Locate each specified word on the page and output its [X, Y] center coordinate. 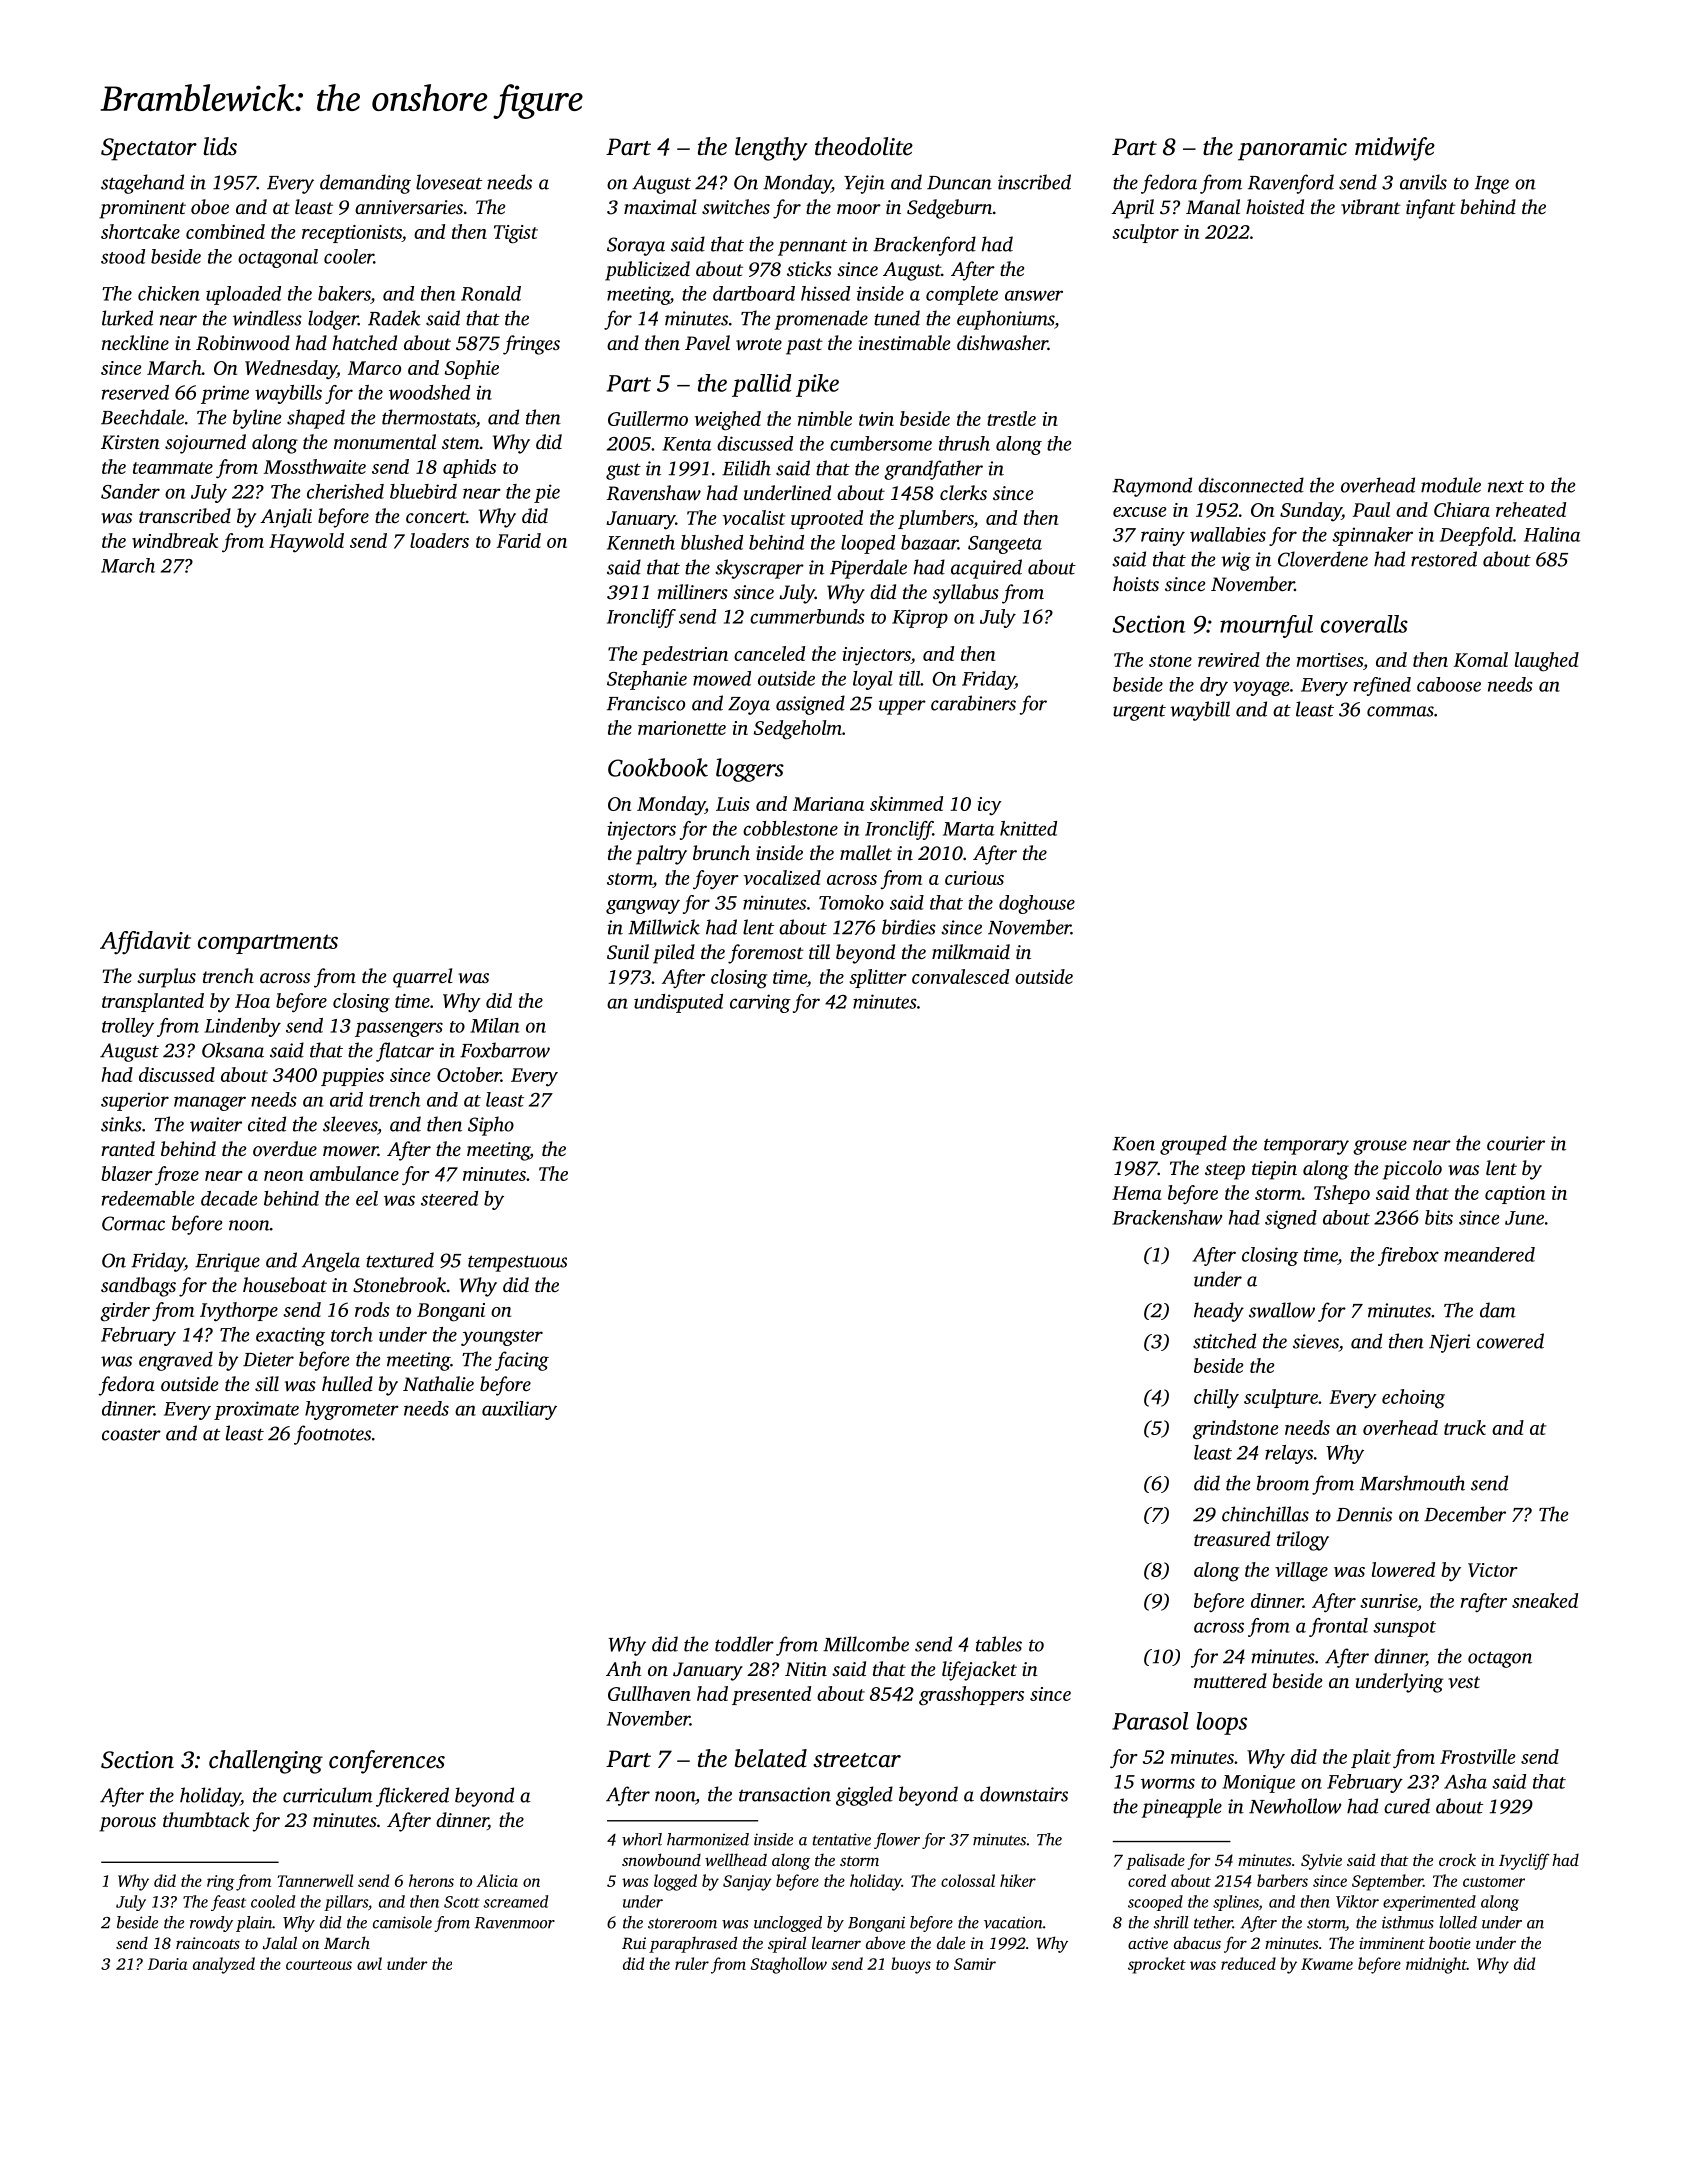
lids [220, 146]
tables [999, 1644]
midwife [1395, 149]
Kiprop [920, 618]
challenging [266, 1762]
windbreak [175, 540]
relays [1289, 1454]
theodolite [864, 146]
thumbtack [206, 1819]
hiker [1018, 1880]
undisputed [678, 1003]
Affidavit [145, 943]
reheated [1531, 509]
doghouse [1037, 904]
